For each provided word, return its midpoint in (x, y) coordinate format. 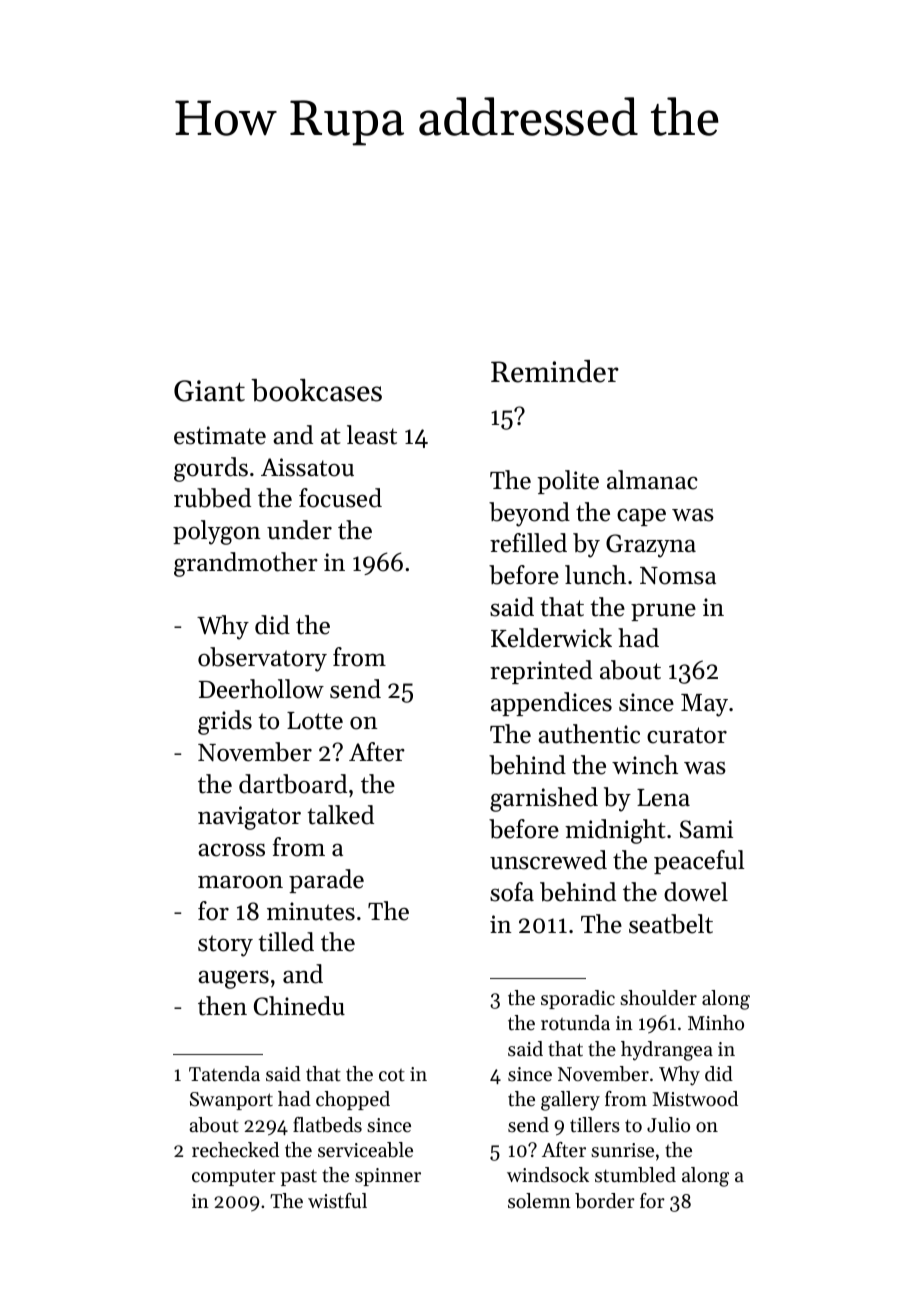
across (231, 850)
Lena (663, 798)
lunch (595, 575)
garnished (544, 799)
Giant (209, 391)
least (372, 435)
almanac (652, 480)
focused (340, 498)
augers (233, 979)
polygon (217, 532)
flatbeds (327, 1125)
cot (392, 1075)
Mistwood (695, 1099)
